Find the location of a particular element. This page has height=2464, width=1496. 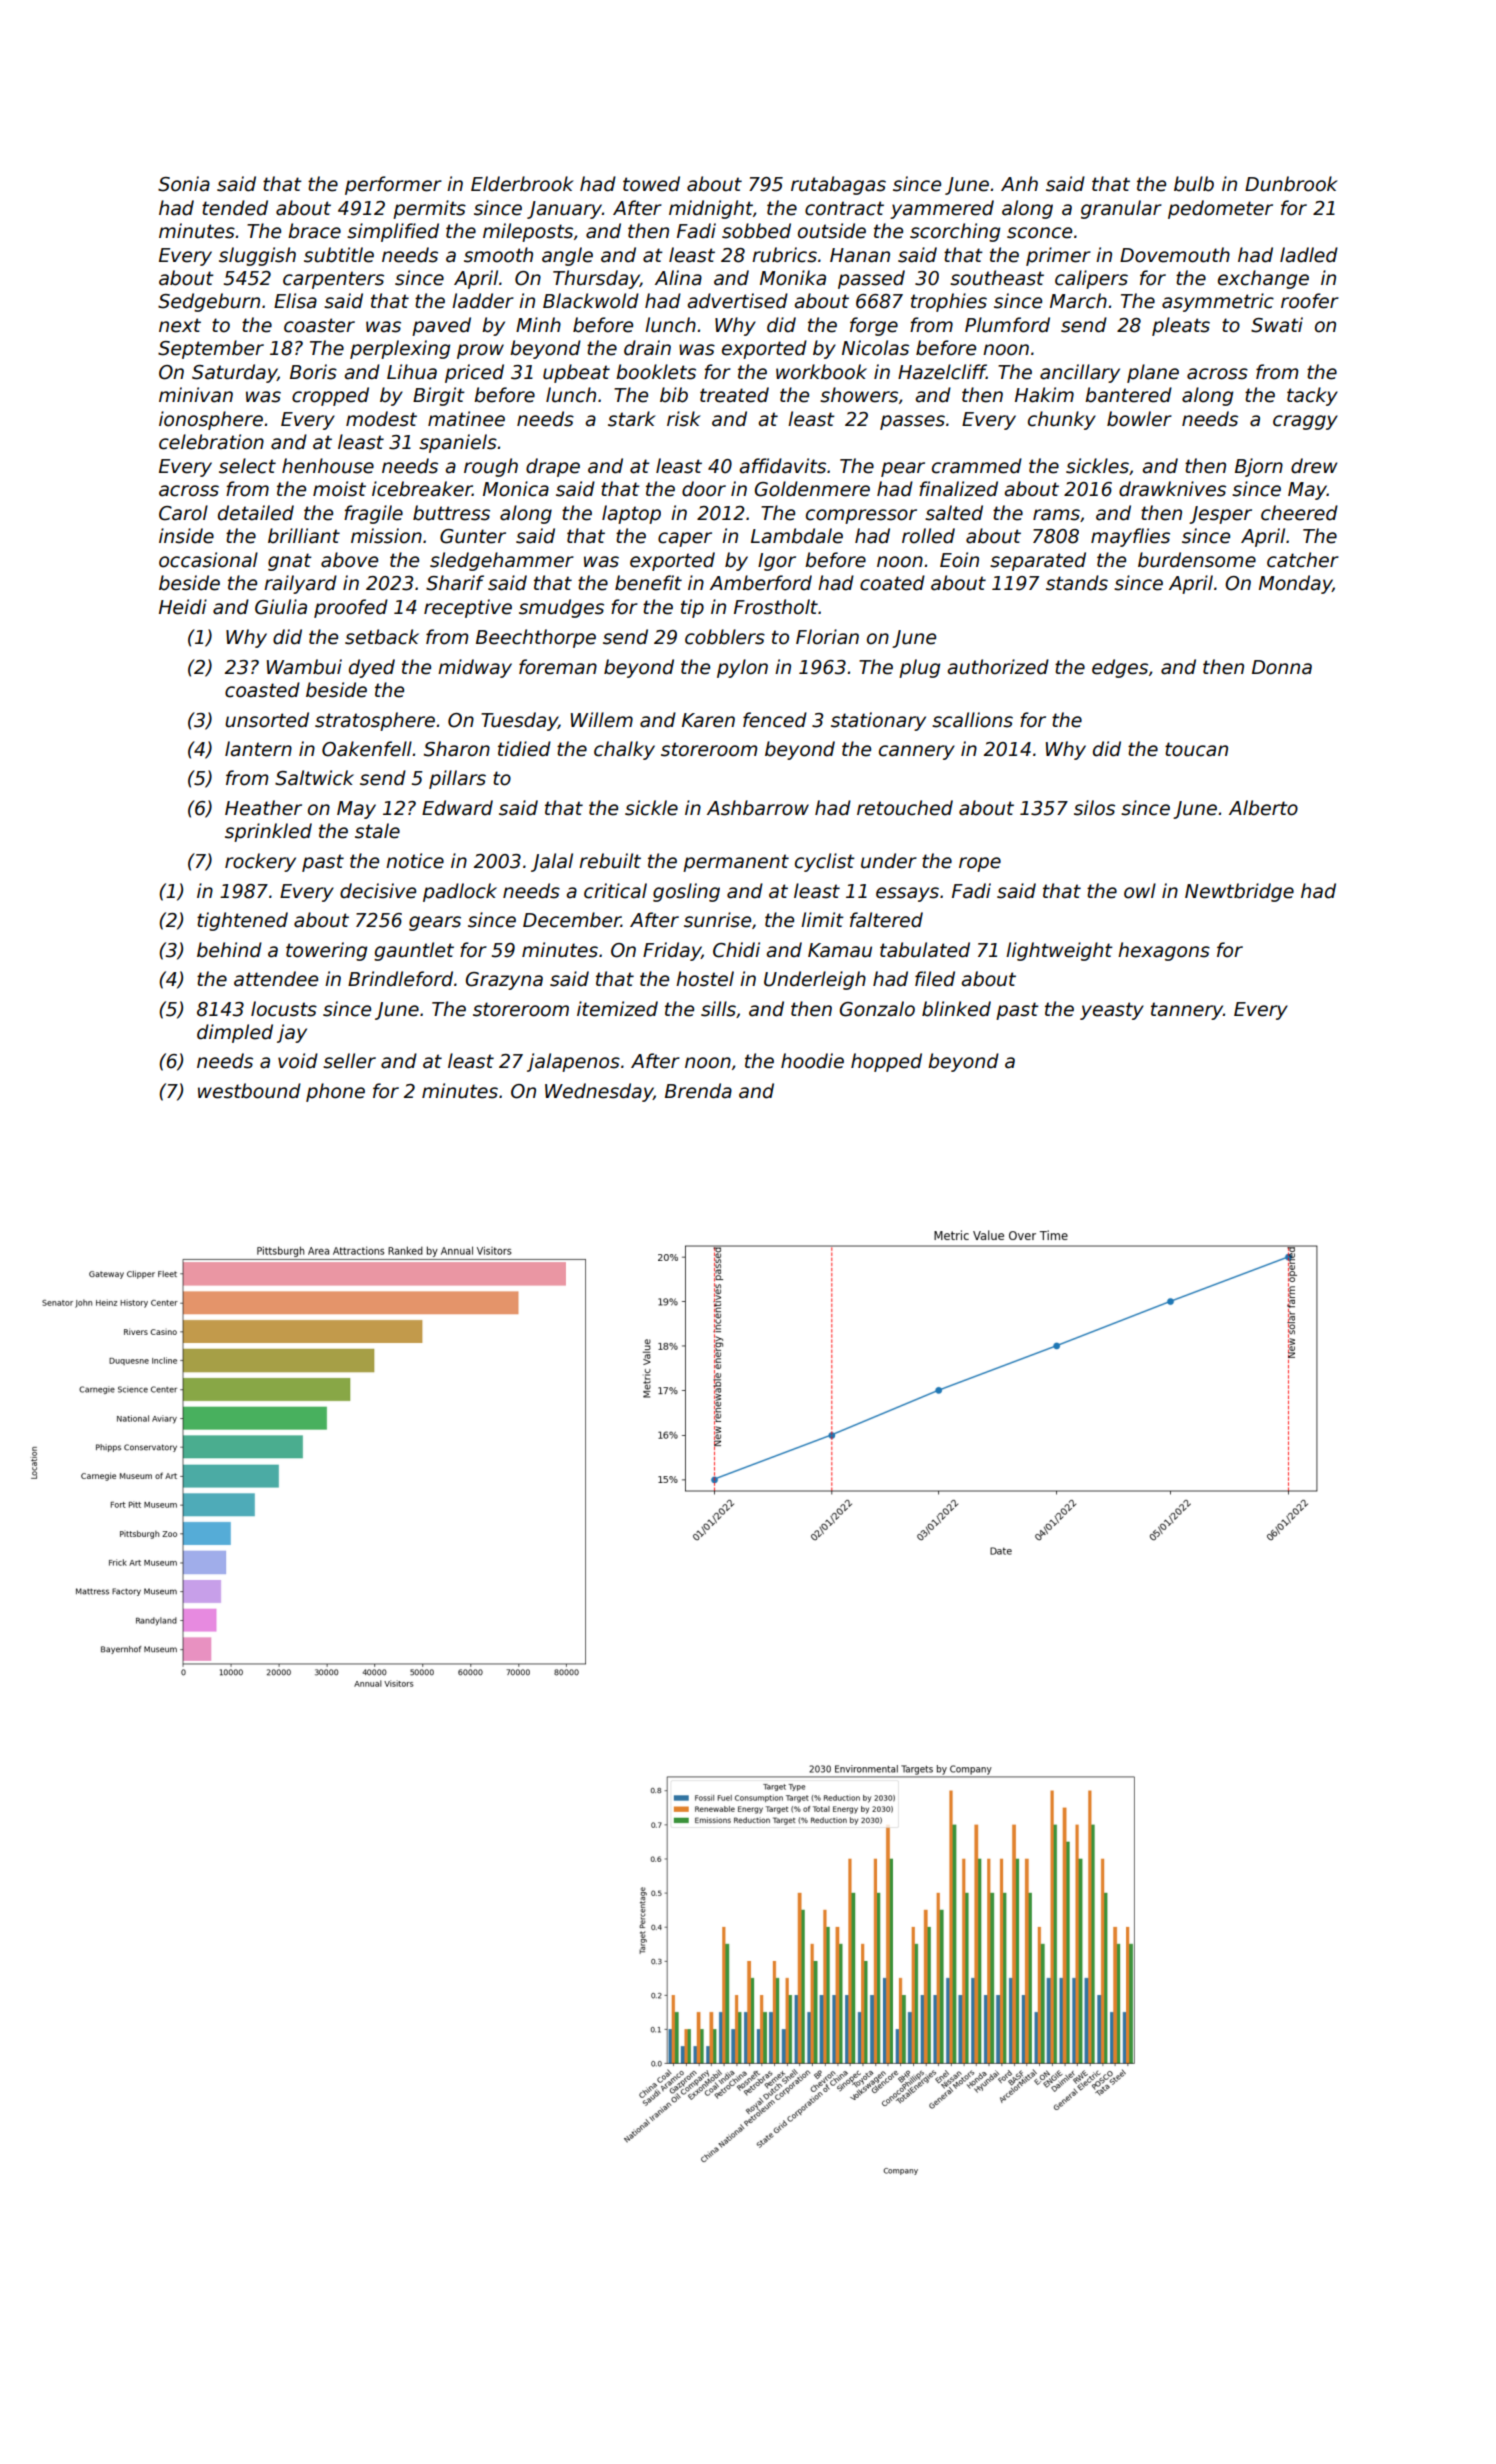

Grazyna is located at coordinates (504, 981).
